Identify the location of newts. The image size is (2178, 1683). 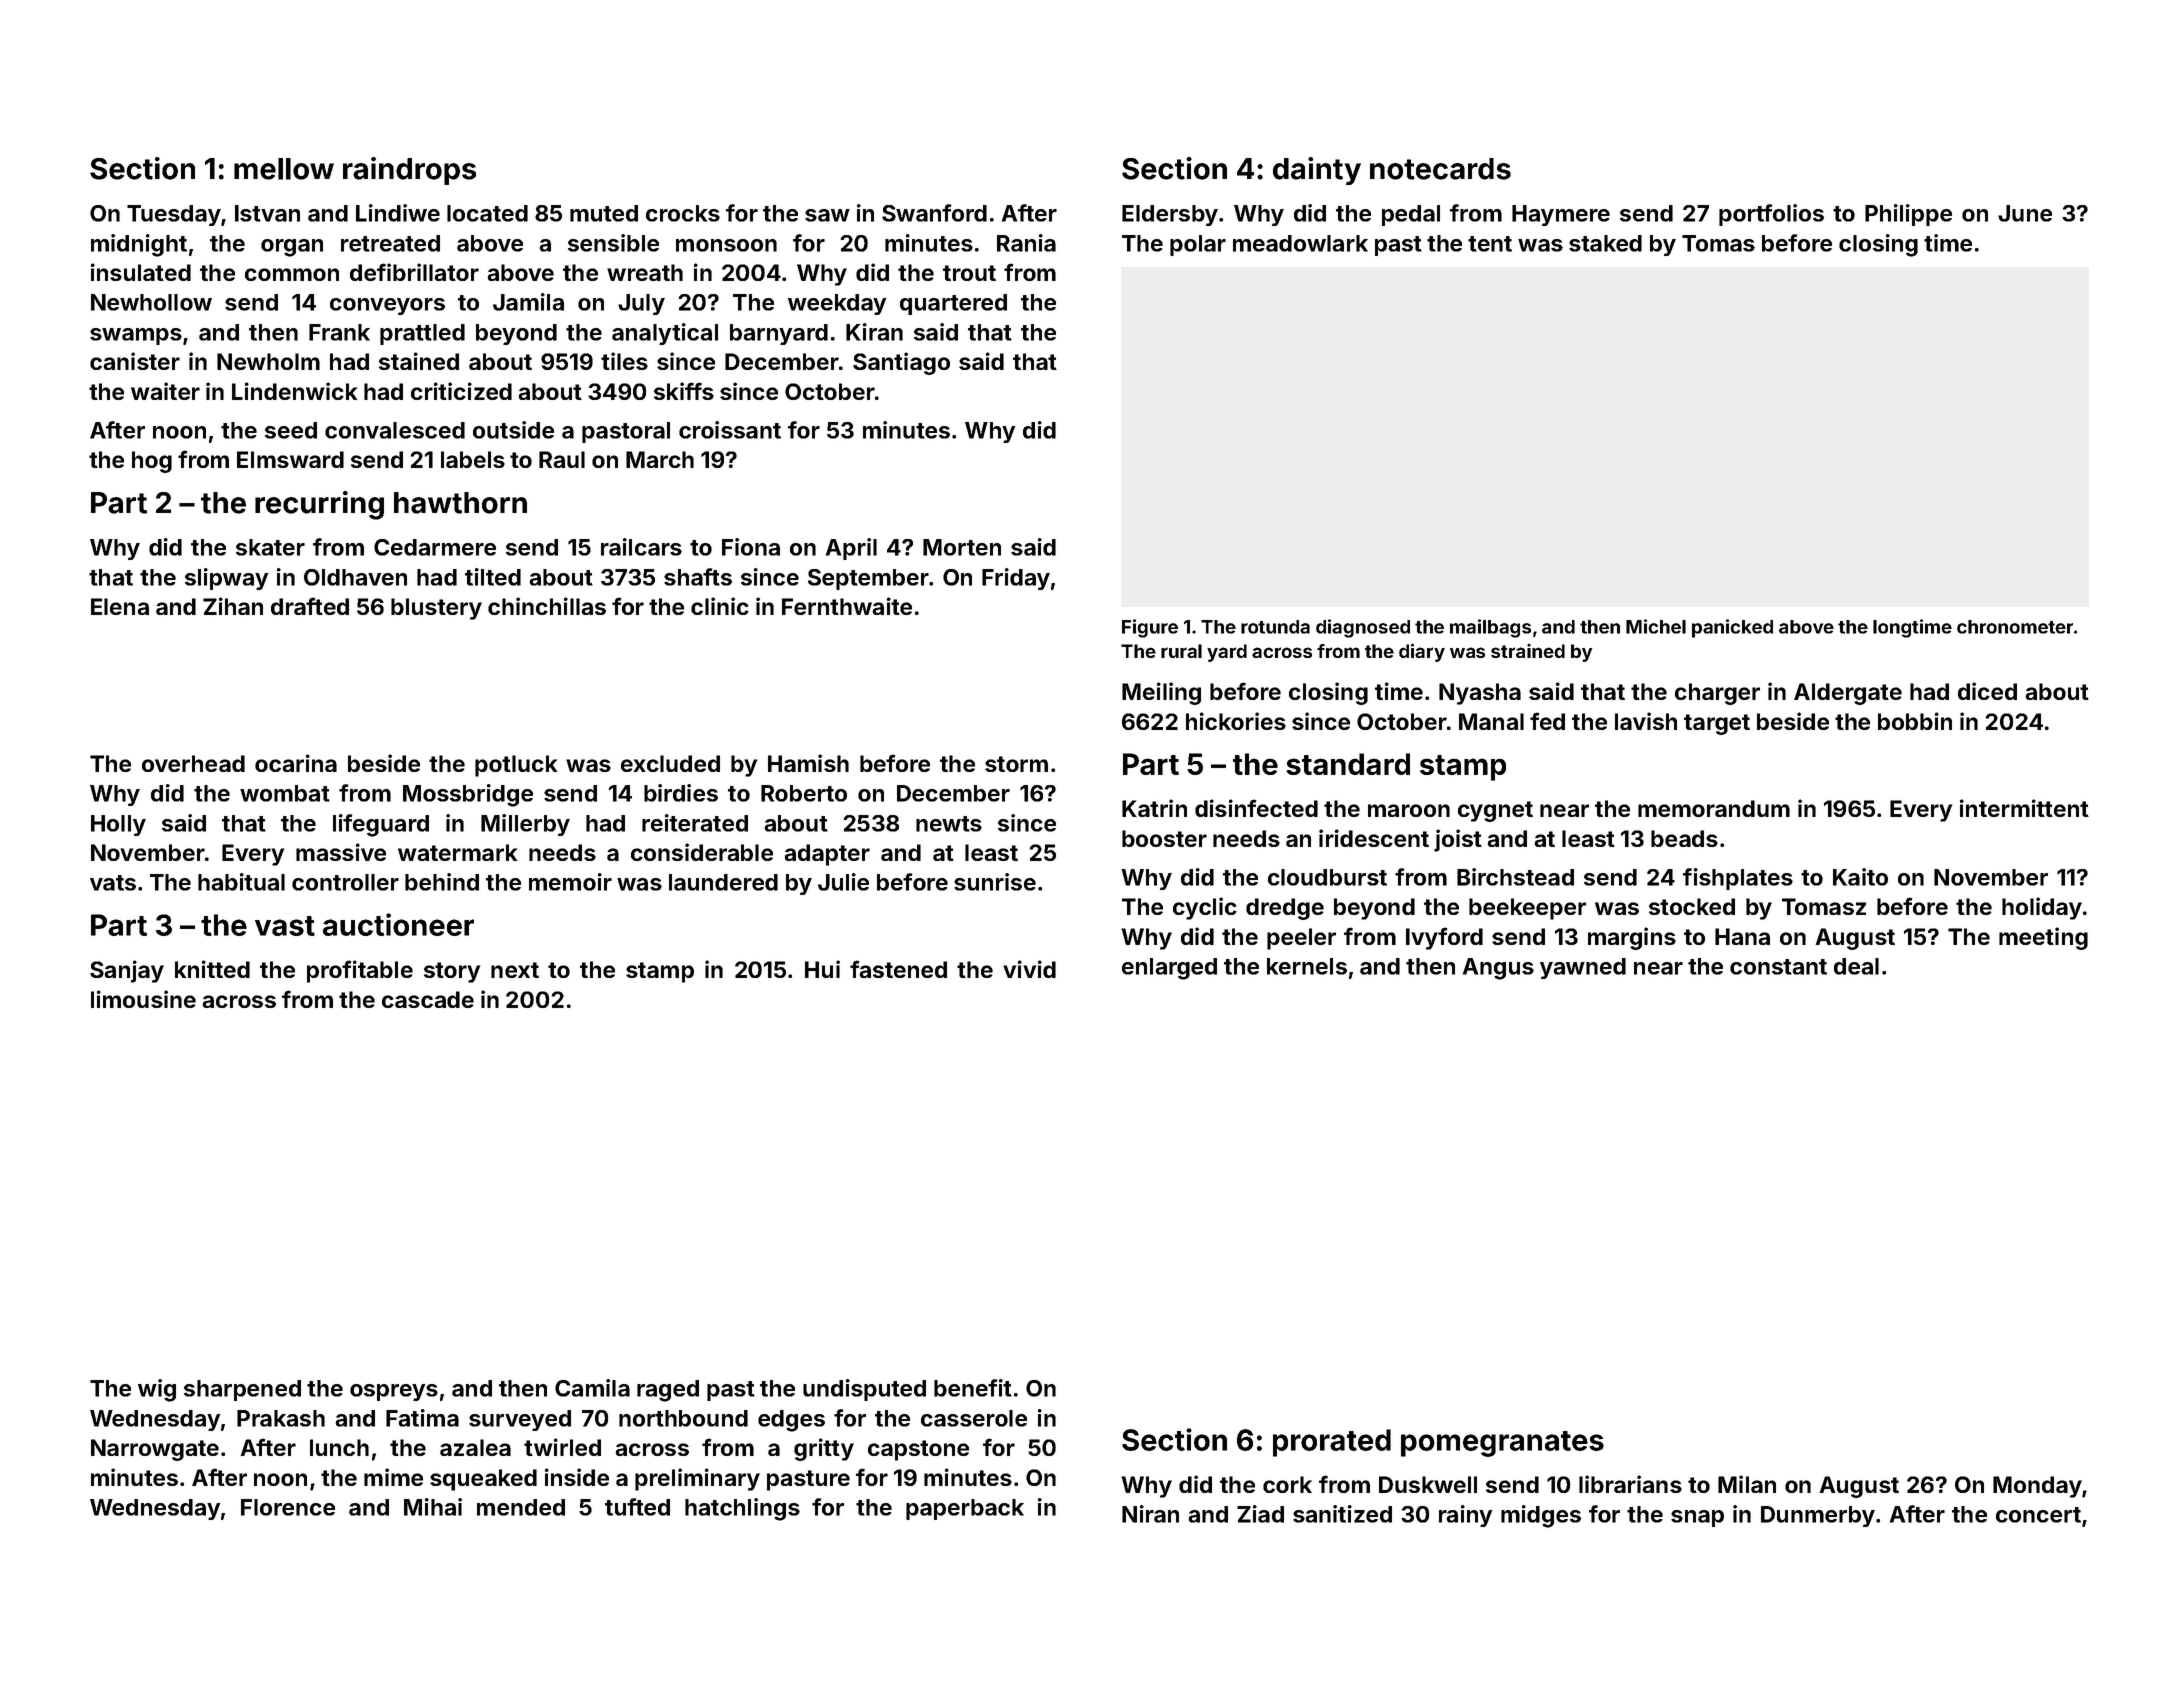
(949, 824).
